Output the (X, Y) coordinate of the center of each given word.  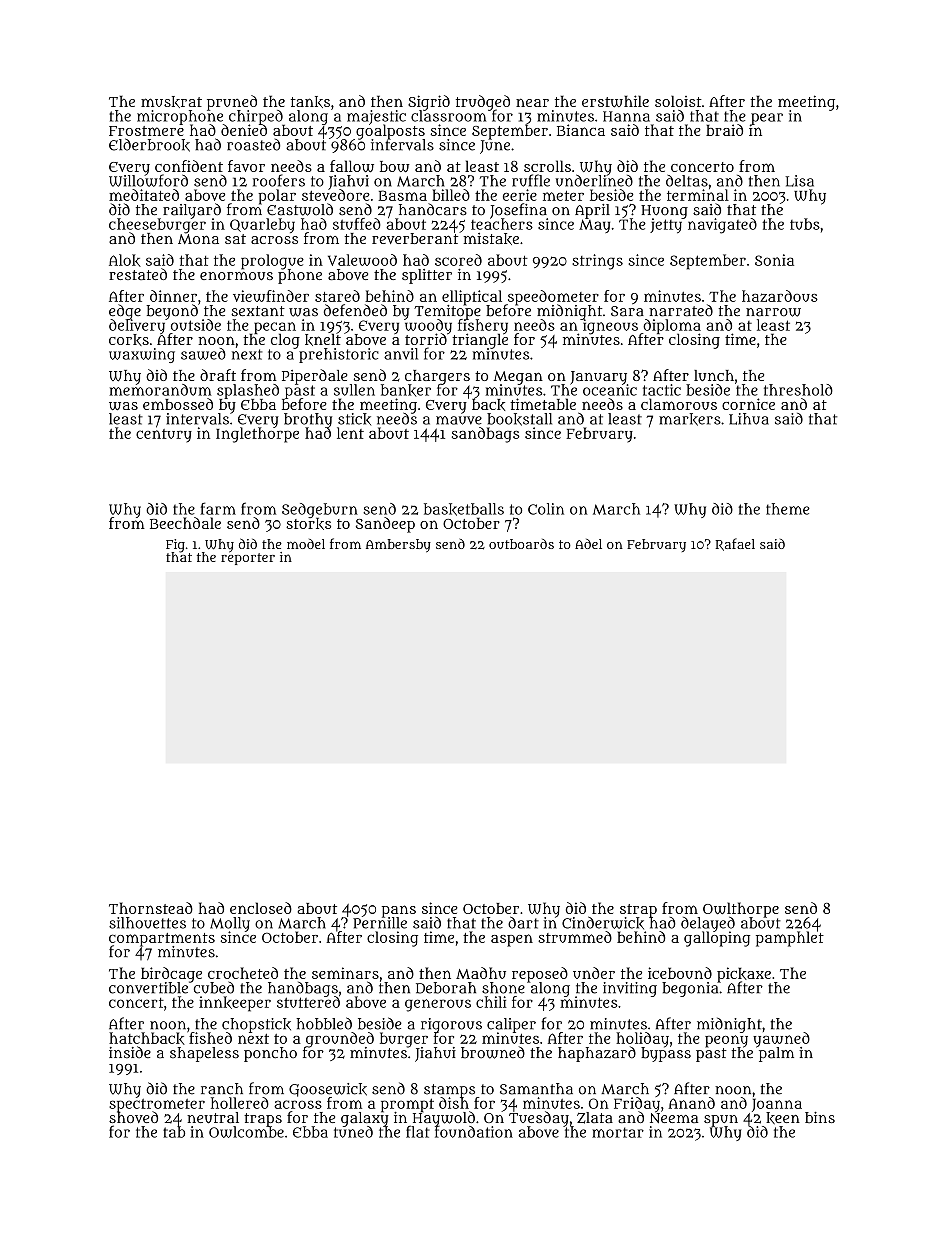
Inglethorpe (257, 435)
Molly (230, 924)
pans (399, 911)
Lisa (799, 181)
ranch (222, 1089)
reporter (248, 559)
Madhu (481, 973)
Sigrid (429, 102)
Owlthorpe (741, 909)
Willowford (148, 181)
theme (788, 509)
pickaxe (744, 974)
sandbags (486, 435)
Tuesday (539, 1119)
